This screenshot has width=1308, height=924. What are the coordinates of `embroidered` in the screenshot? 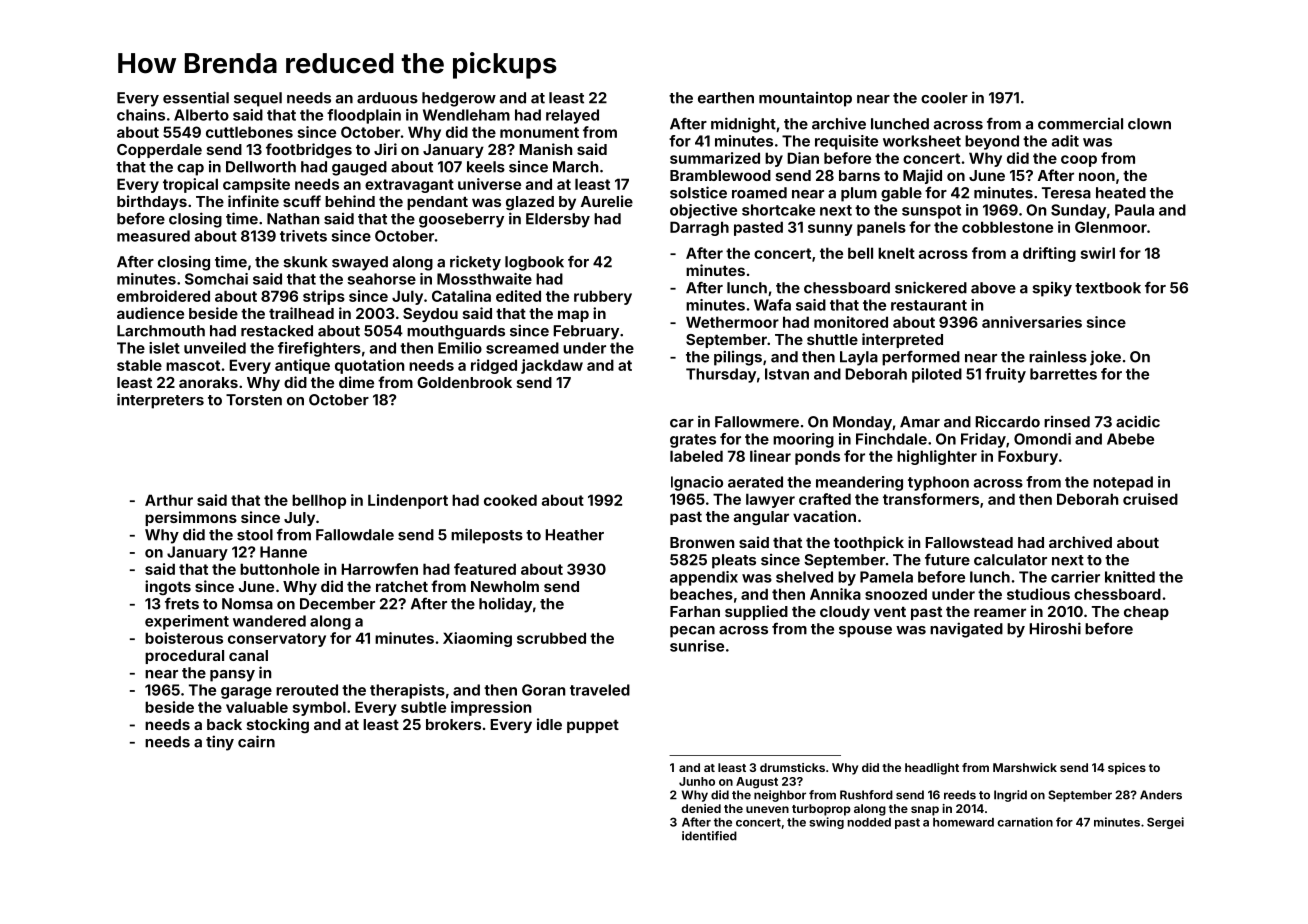 It's located at (163, 296).
